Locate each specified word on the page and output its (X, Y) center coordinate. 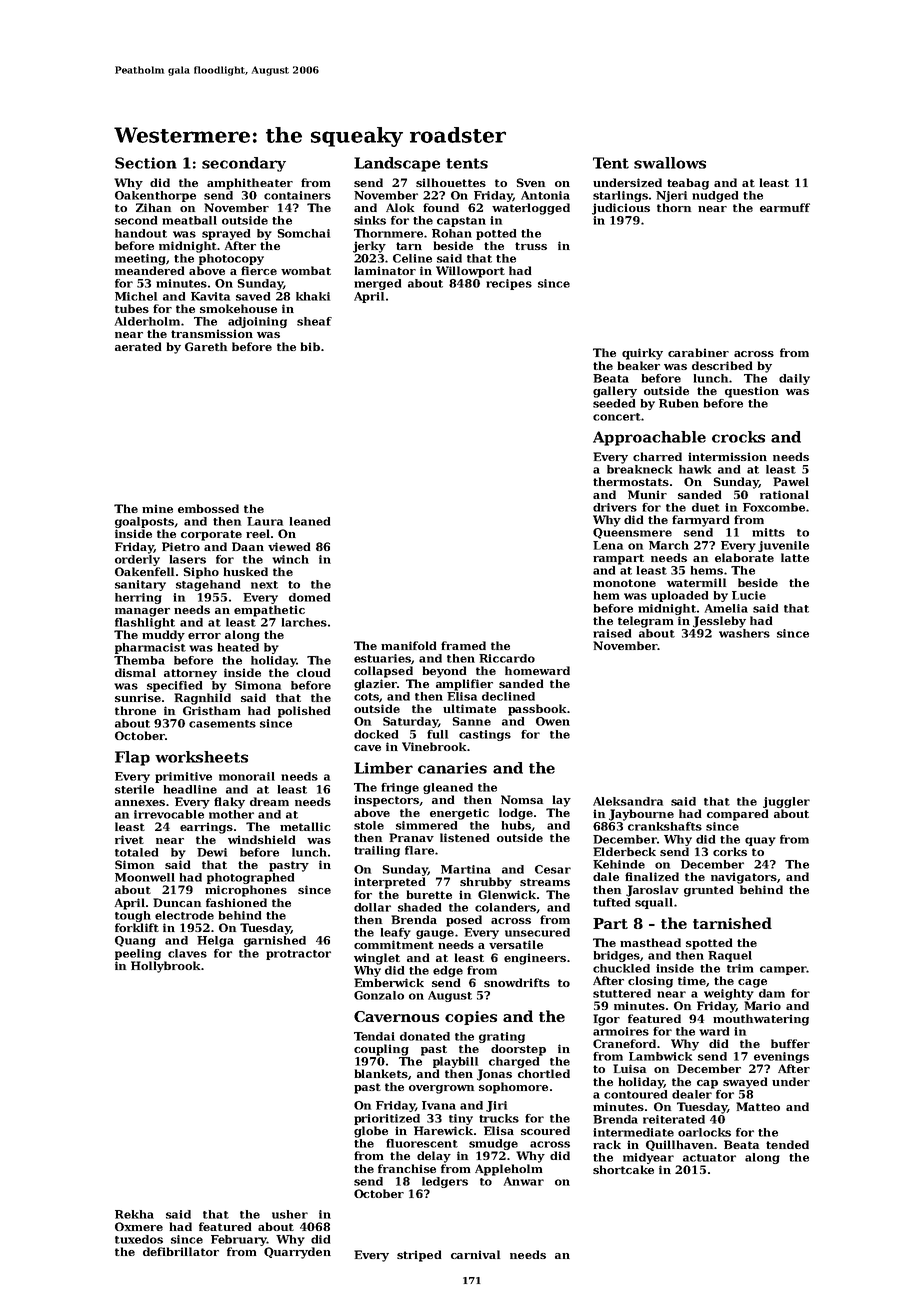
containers (297, 195)
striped (419, 1256)
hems (707, 570)
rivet (129, 839)
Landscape (397, 164)
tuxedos (139, 1239)
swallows (670, 163)
